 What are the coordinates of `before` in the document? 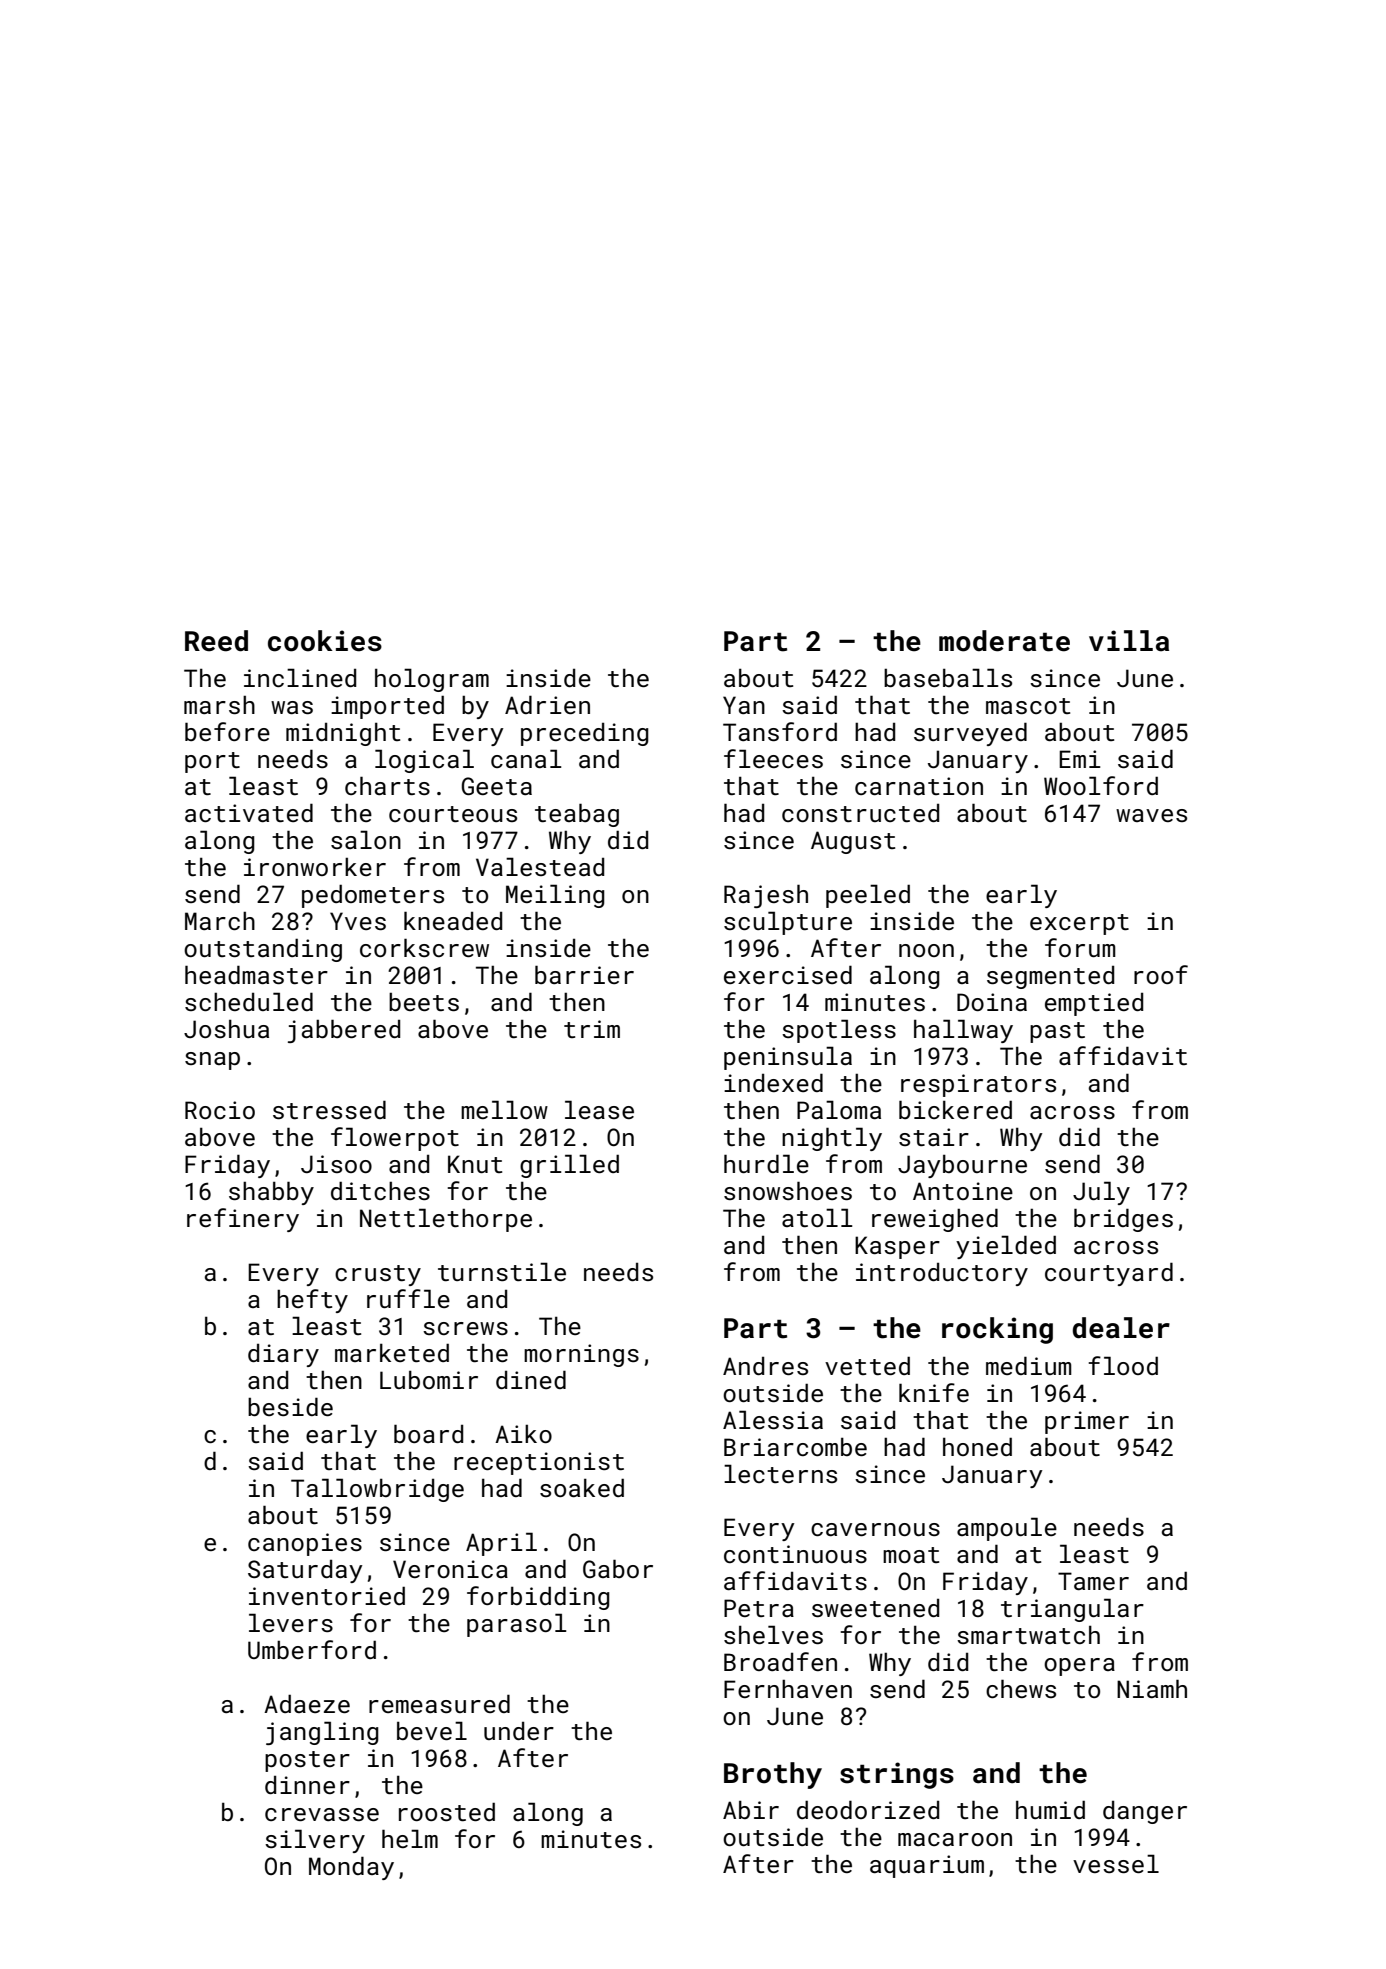 It's located at (227, 731).
